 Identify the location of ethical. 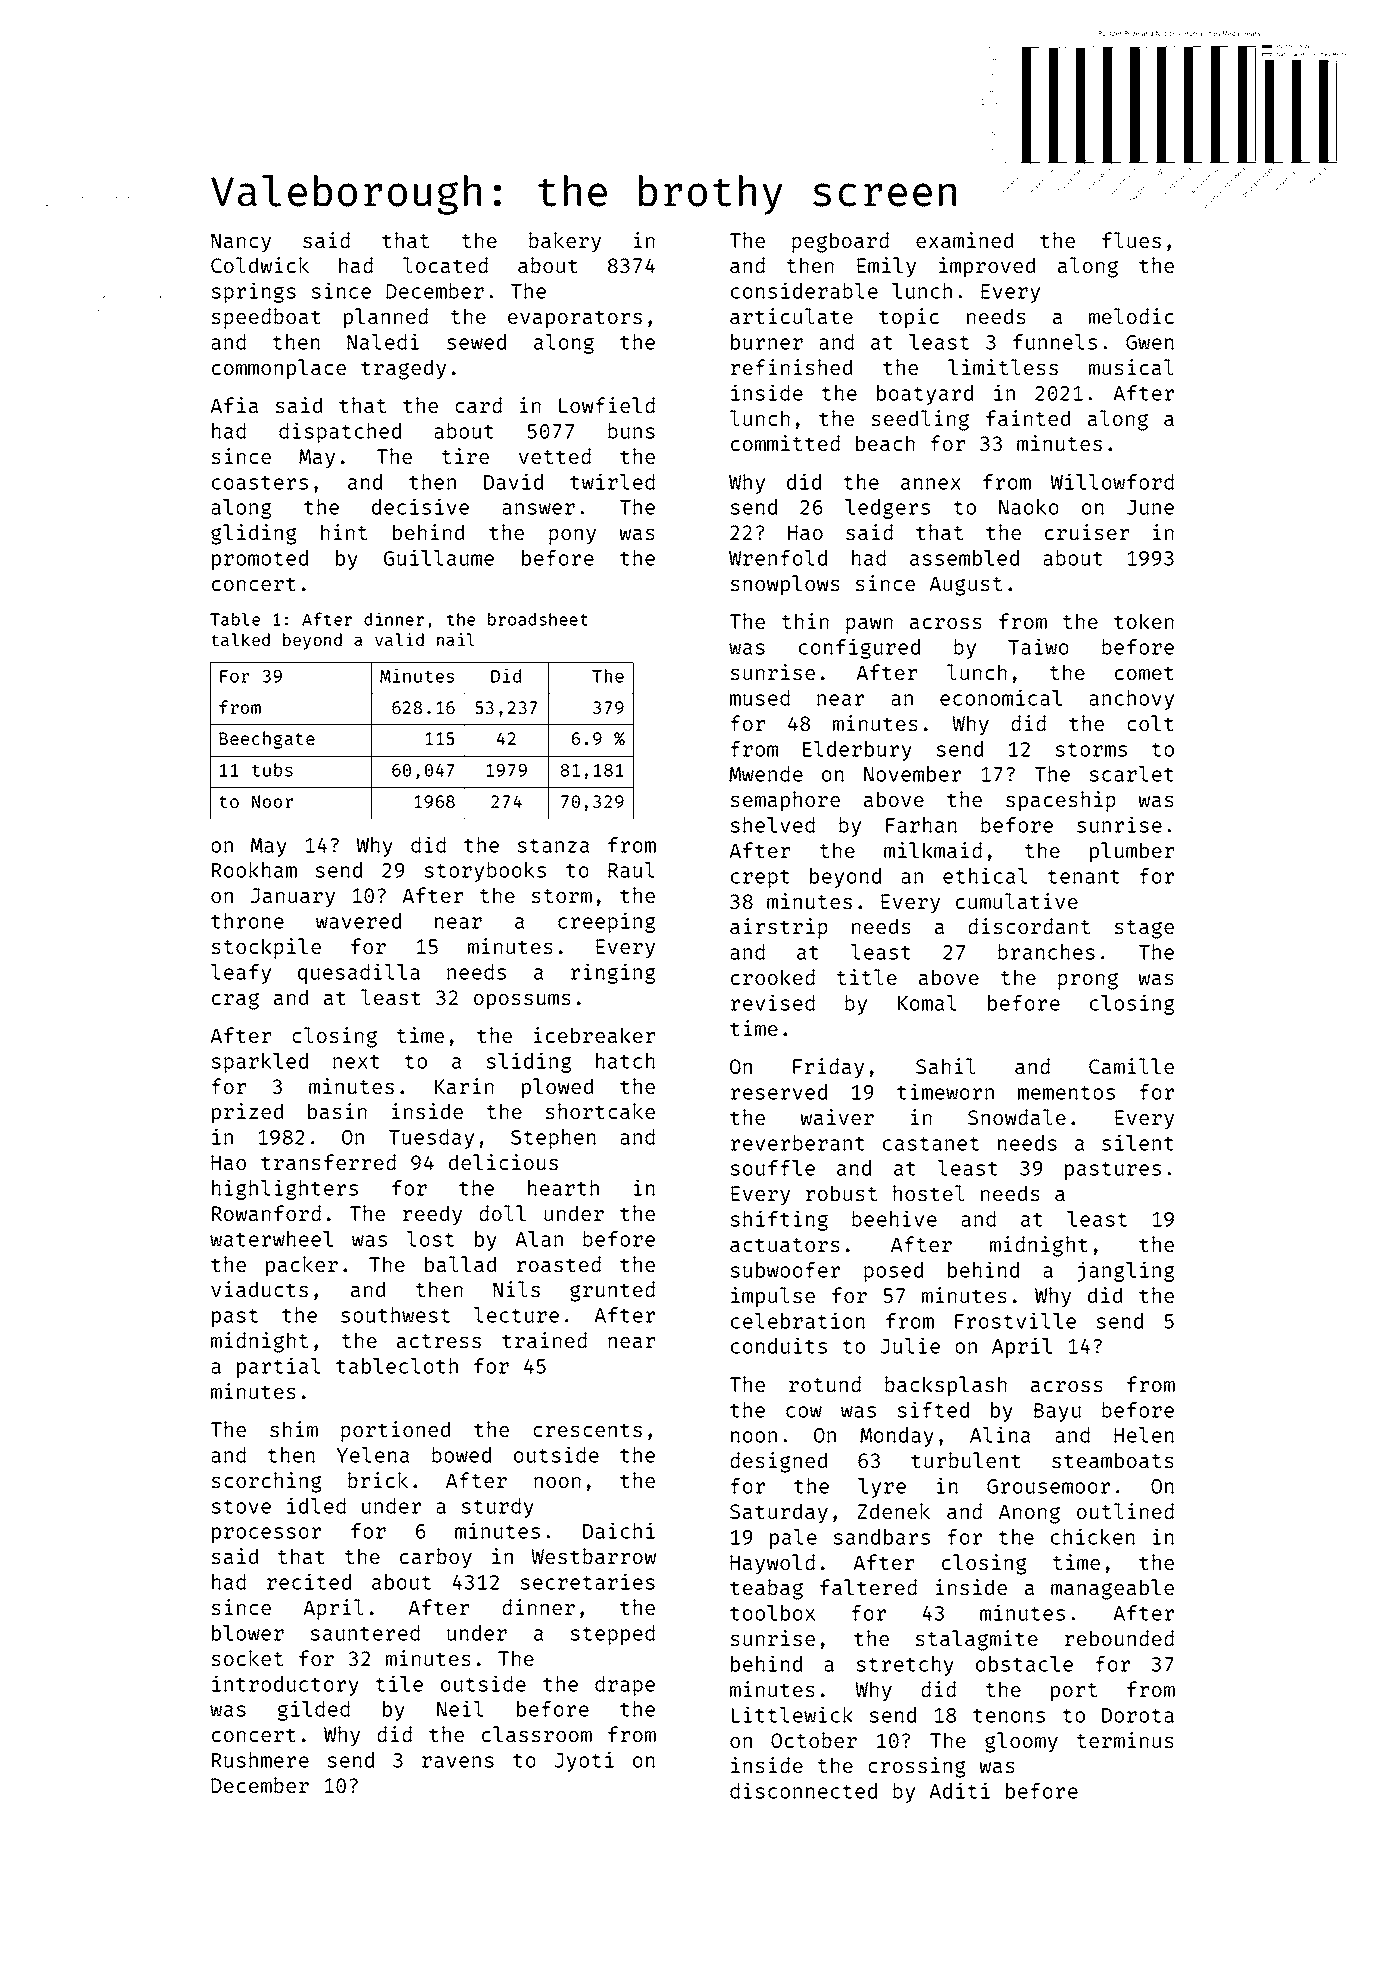
(985, 875).
